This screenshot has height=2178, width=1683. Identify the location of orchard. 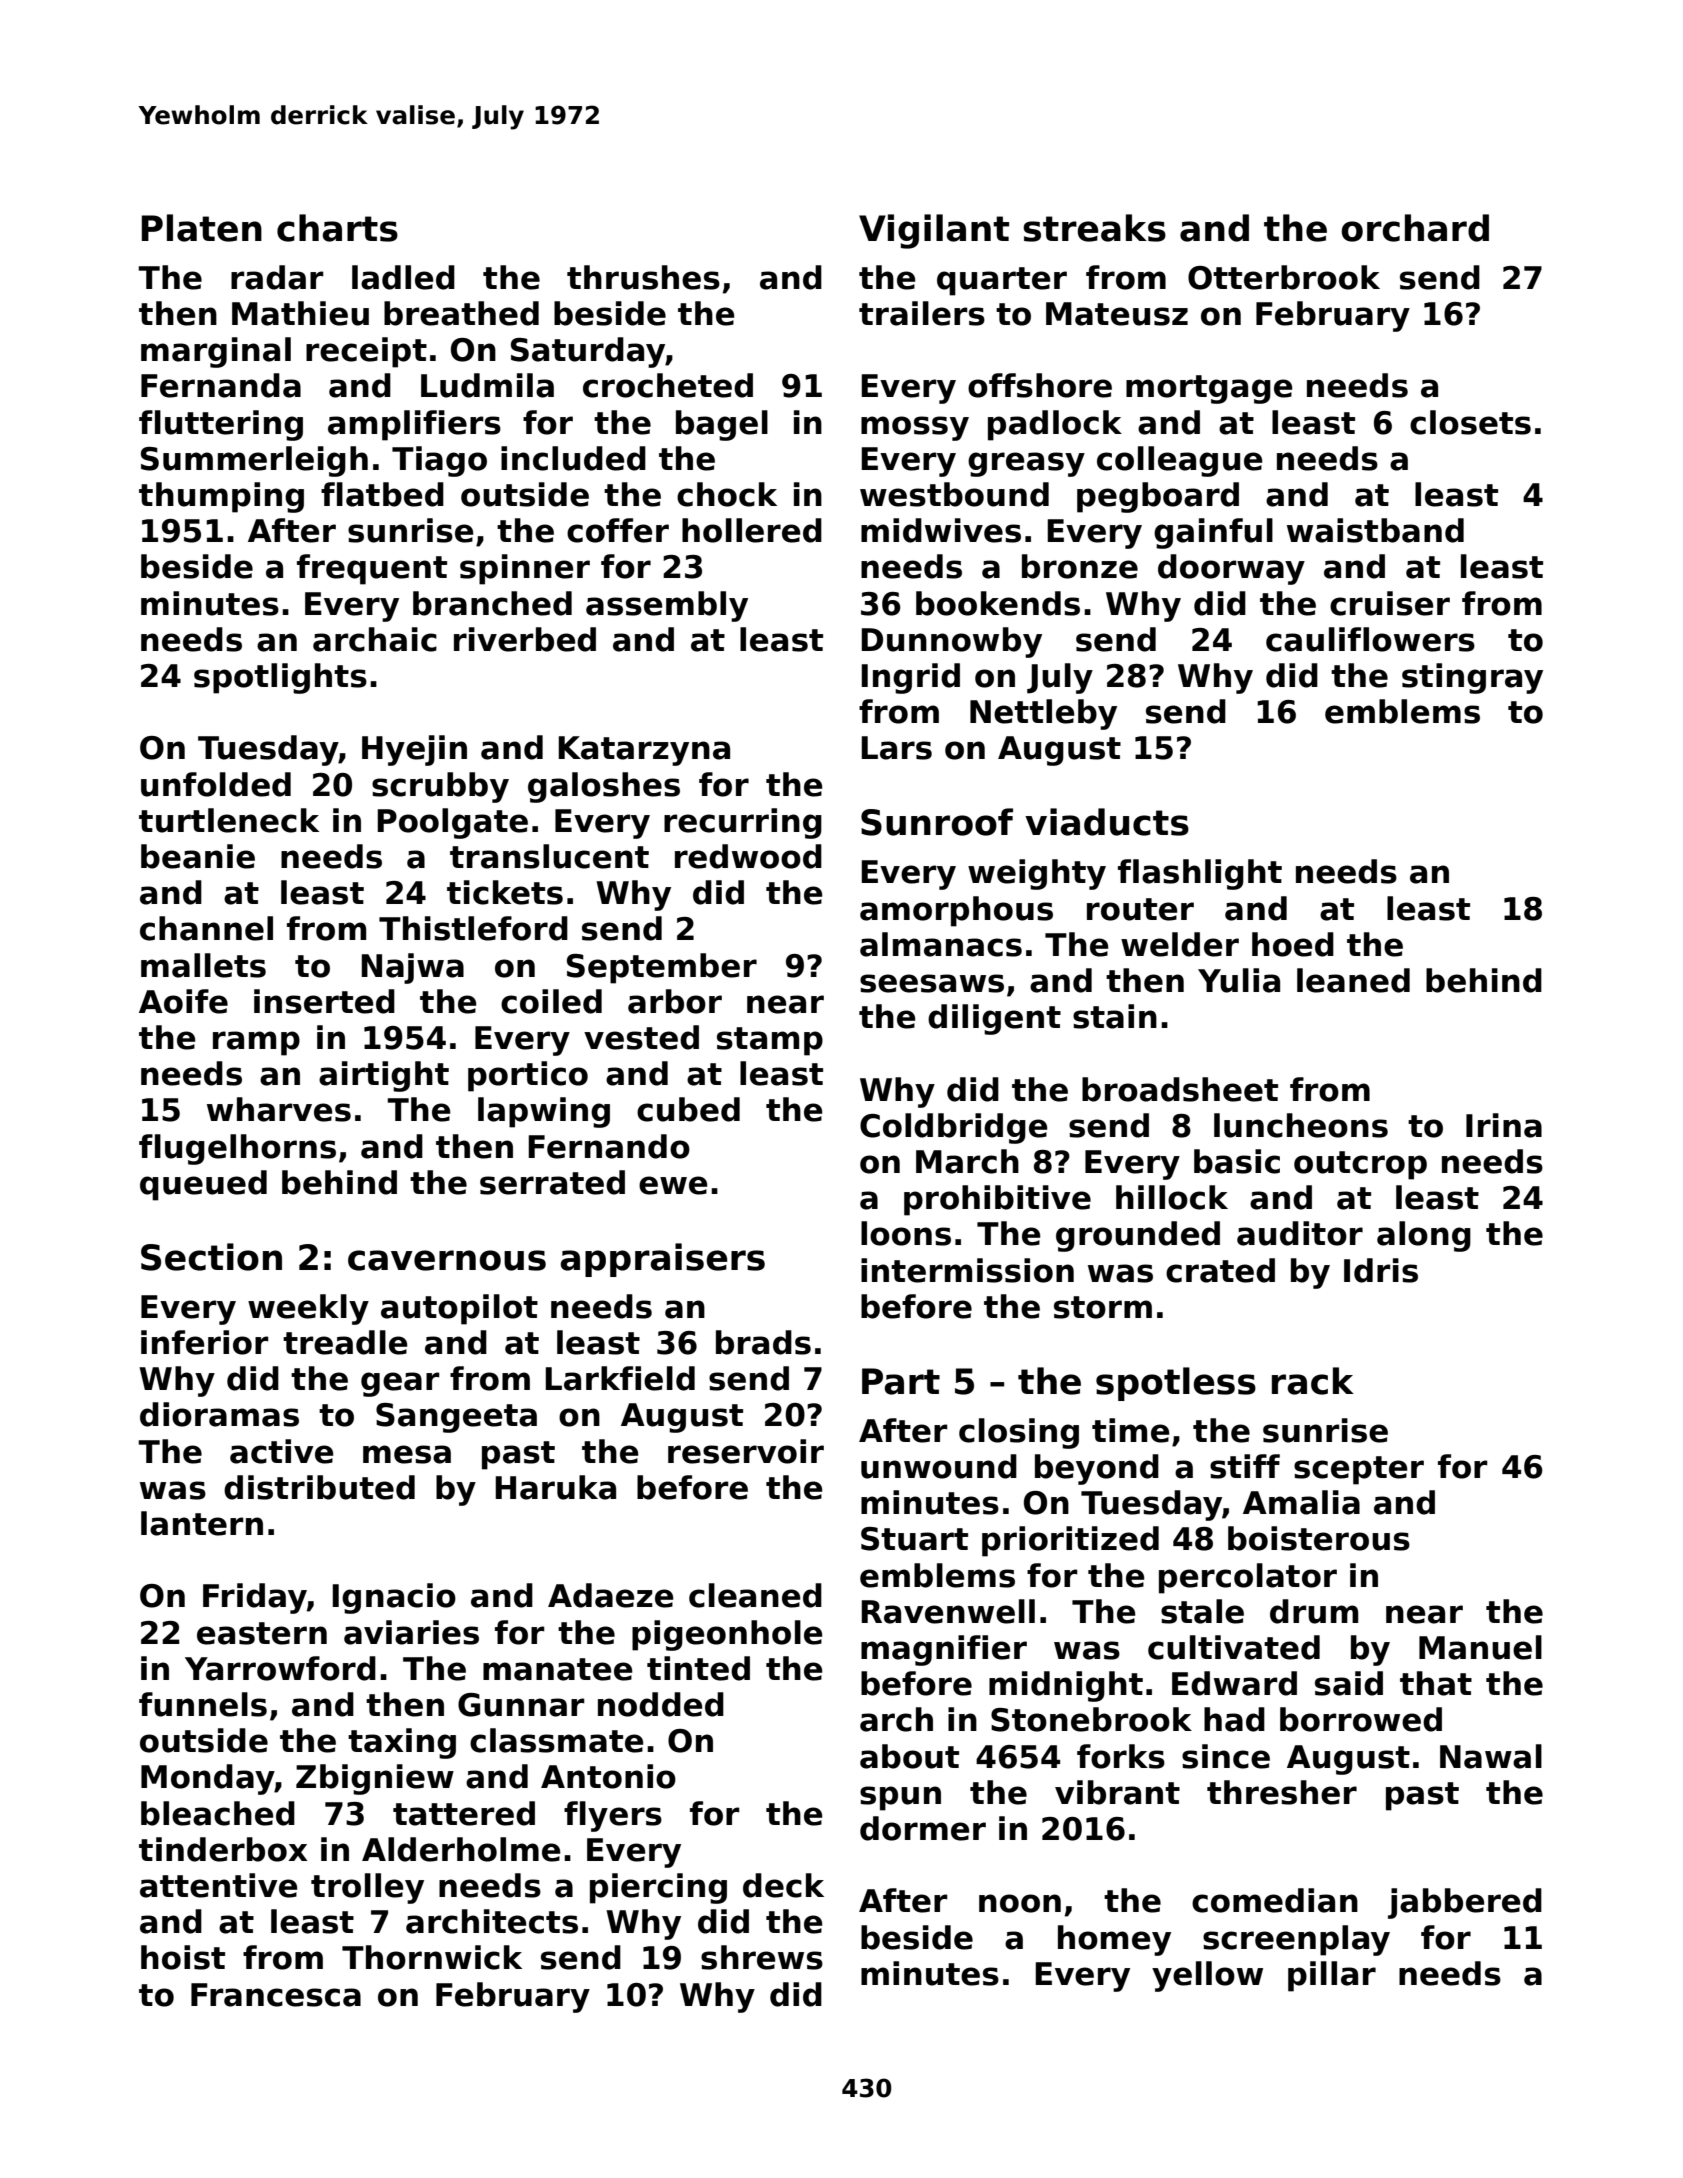
(1415, 228).
